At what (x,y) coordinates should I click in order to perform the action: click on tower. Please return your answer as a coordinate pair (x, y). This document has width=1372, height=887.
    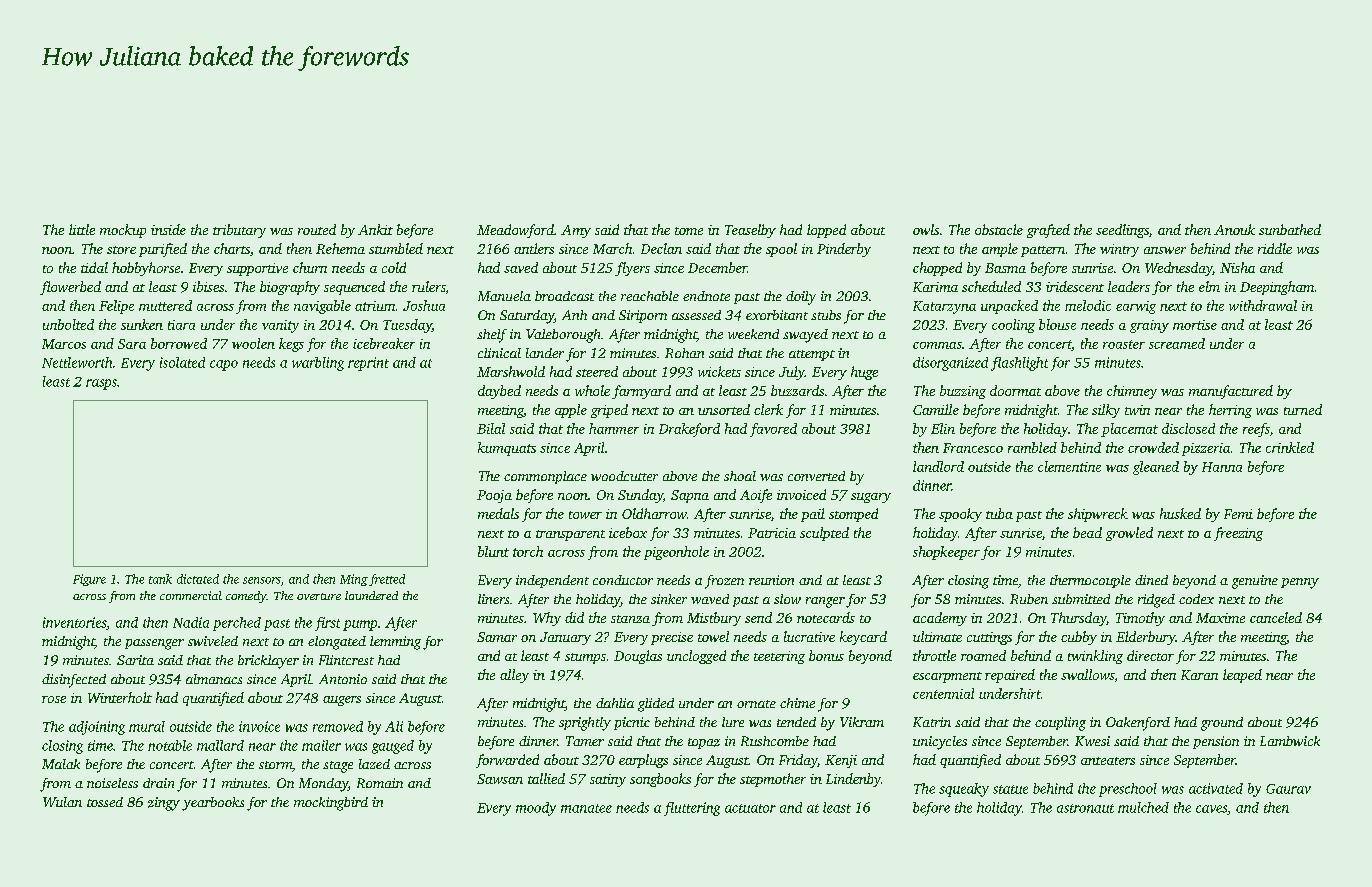
    Looking at the image, I should click on (585, 515).
